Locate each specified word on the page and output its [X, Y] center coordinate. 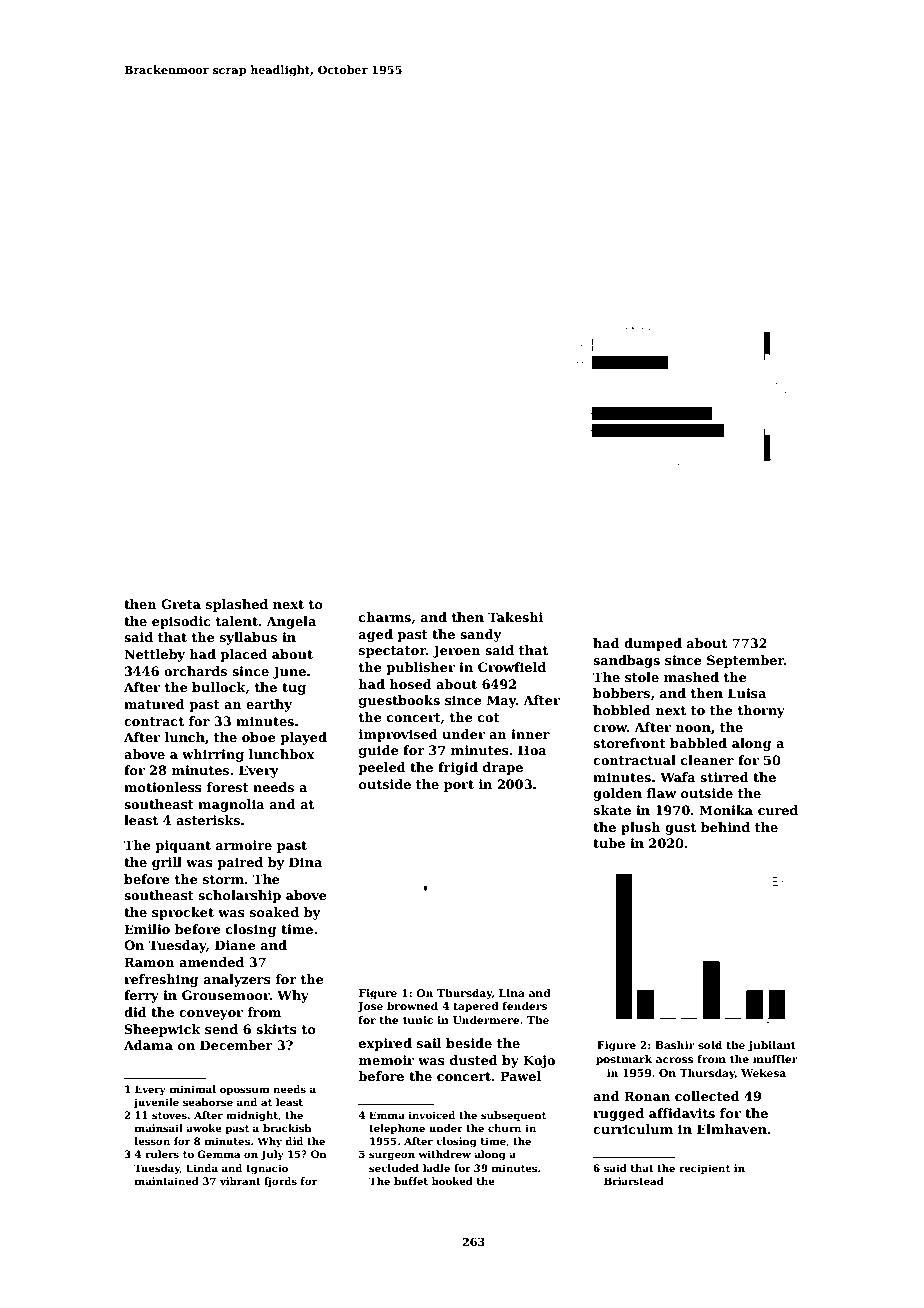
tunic [418, 1020]
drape [503, 768]
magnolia [231, 805]
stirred [724, 777]
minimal [193, 1089]
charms [385, 617]
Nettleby [154, 655]
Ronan [647, 1096]
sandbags [626, 661]
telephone [397, 1129]
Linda [202, 1168]
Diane [235, 945]
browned [412, 1006]
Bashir [675, 1045]
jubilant [772, 1046]
